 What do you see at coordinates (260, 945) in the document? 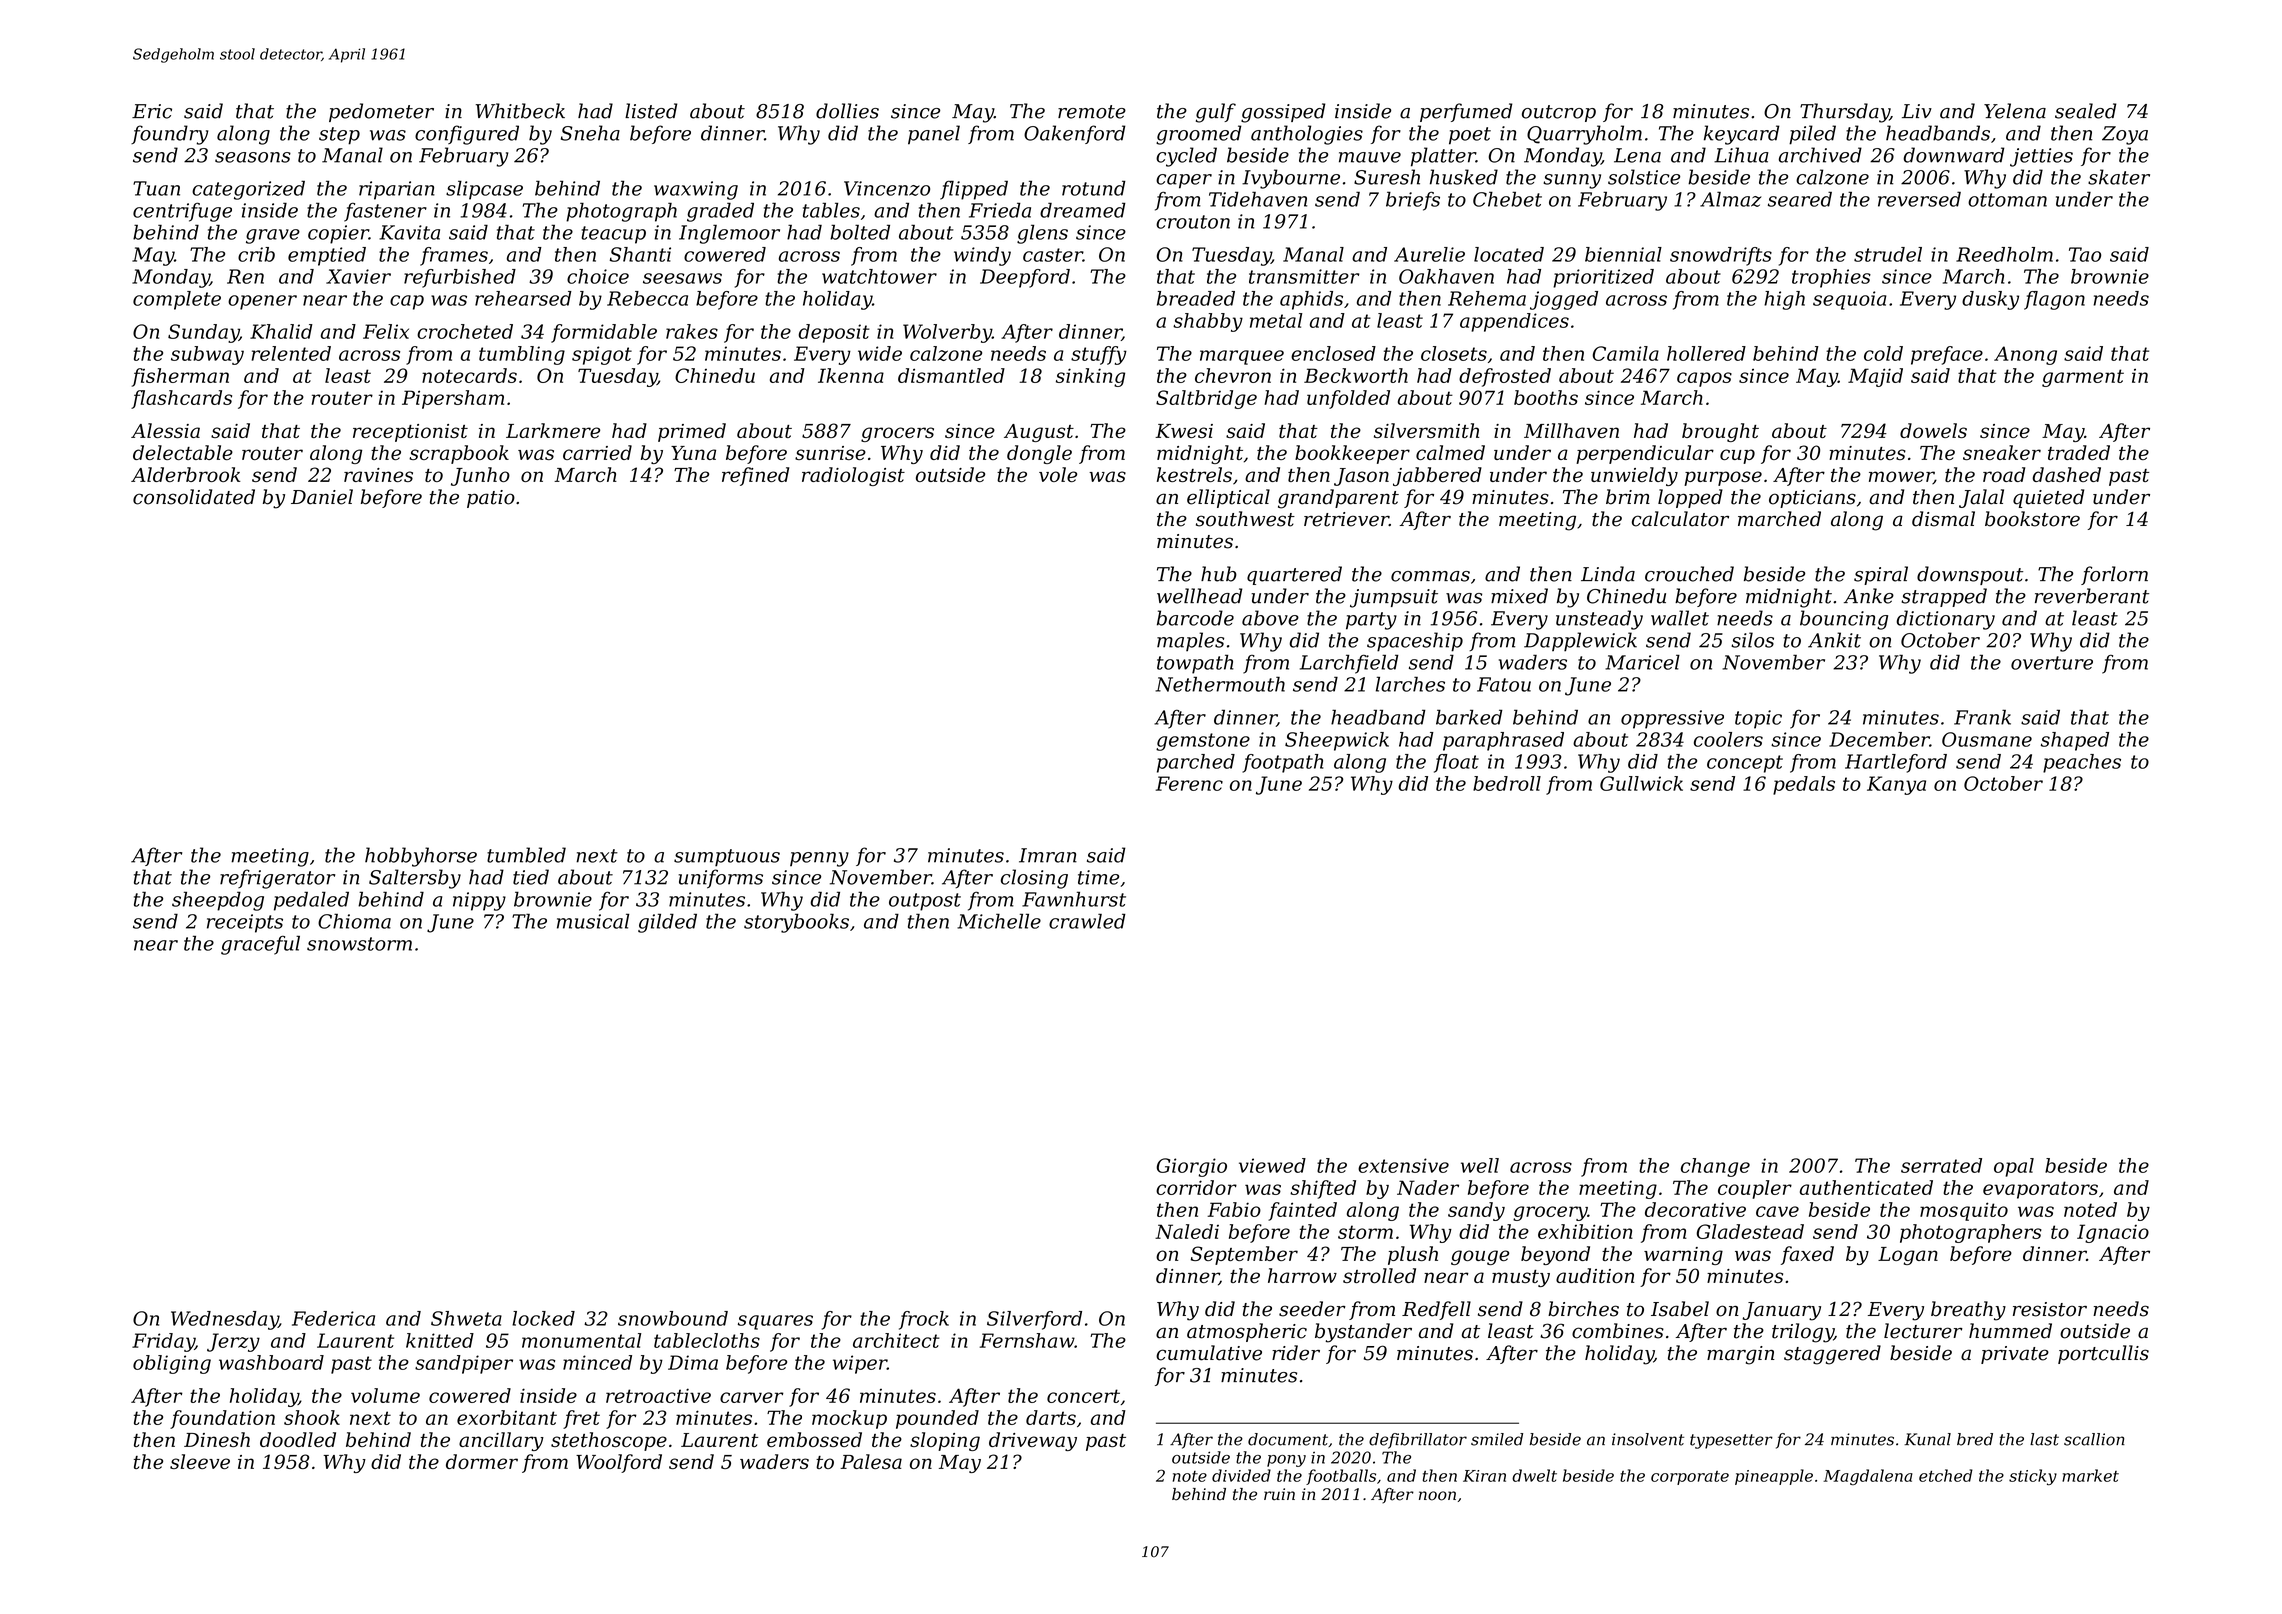
I see `graceful` at bounding box center [260, 945].
